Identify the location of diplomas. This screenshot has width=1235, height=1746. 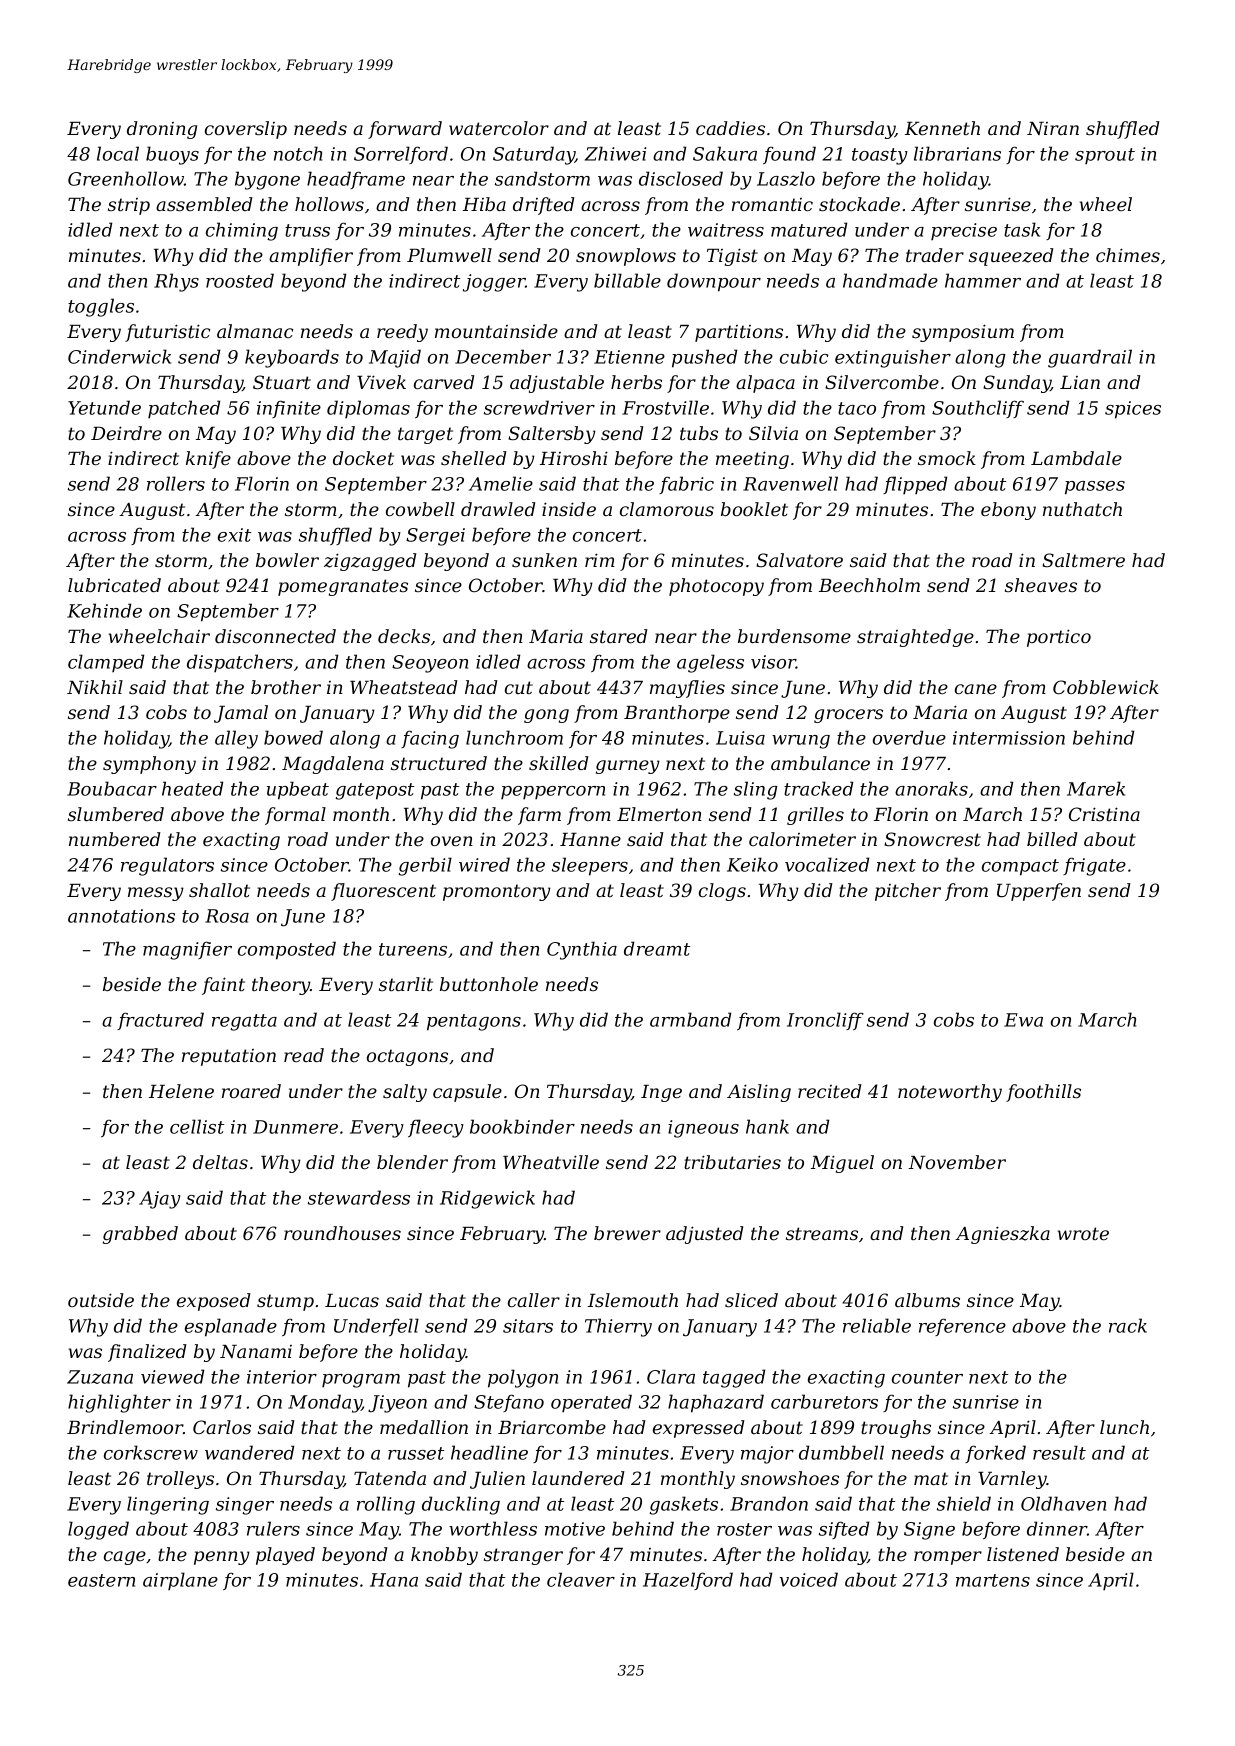
(368, 409).
